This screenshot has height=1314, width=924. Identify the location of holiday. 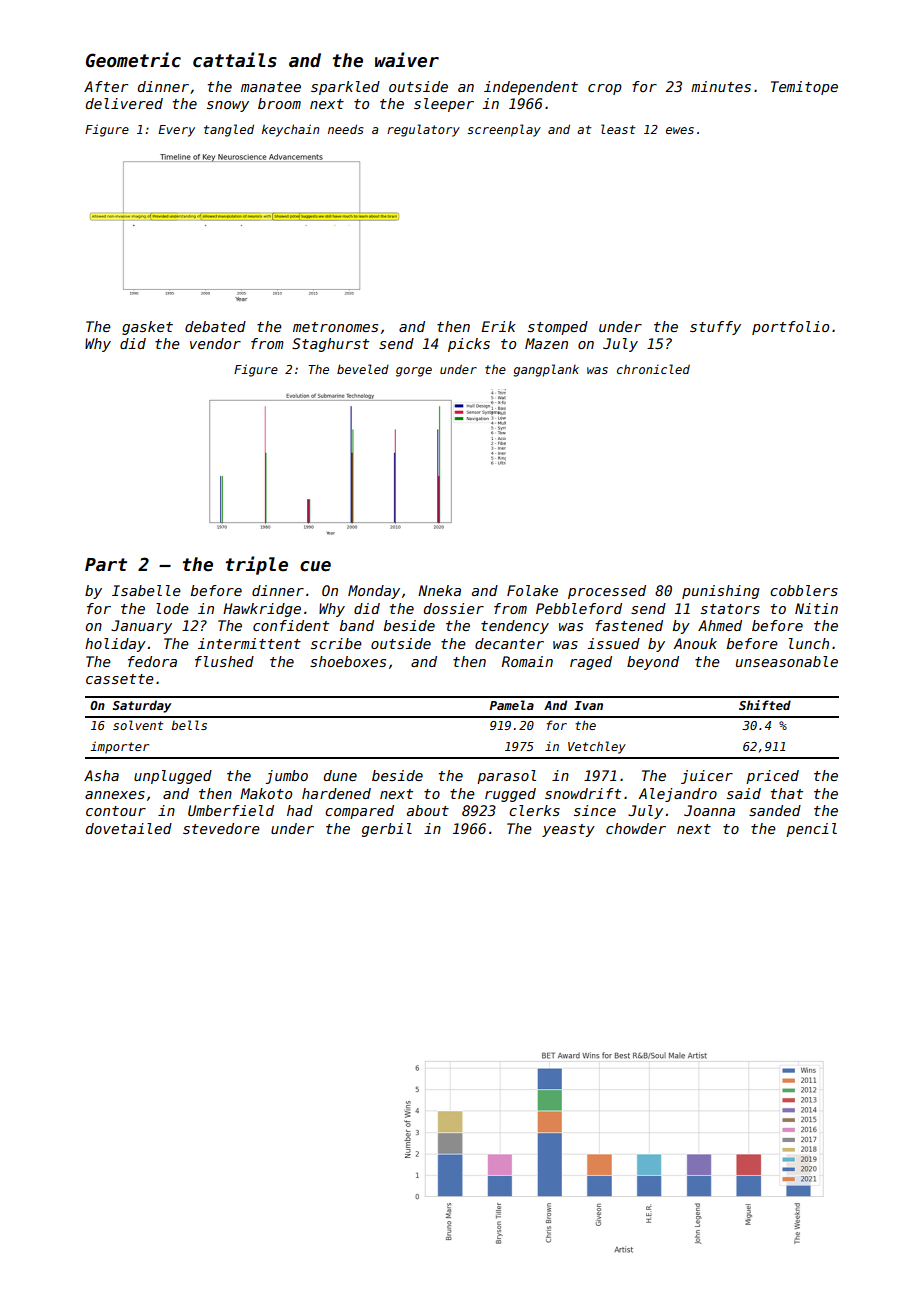
(115, 645).
